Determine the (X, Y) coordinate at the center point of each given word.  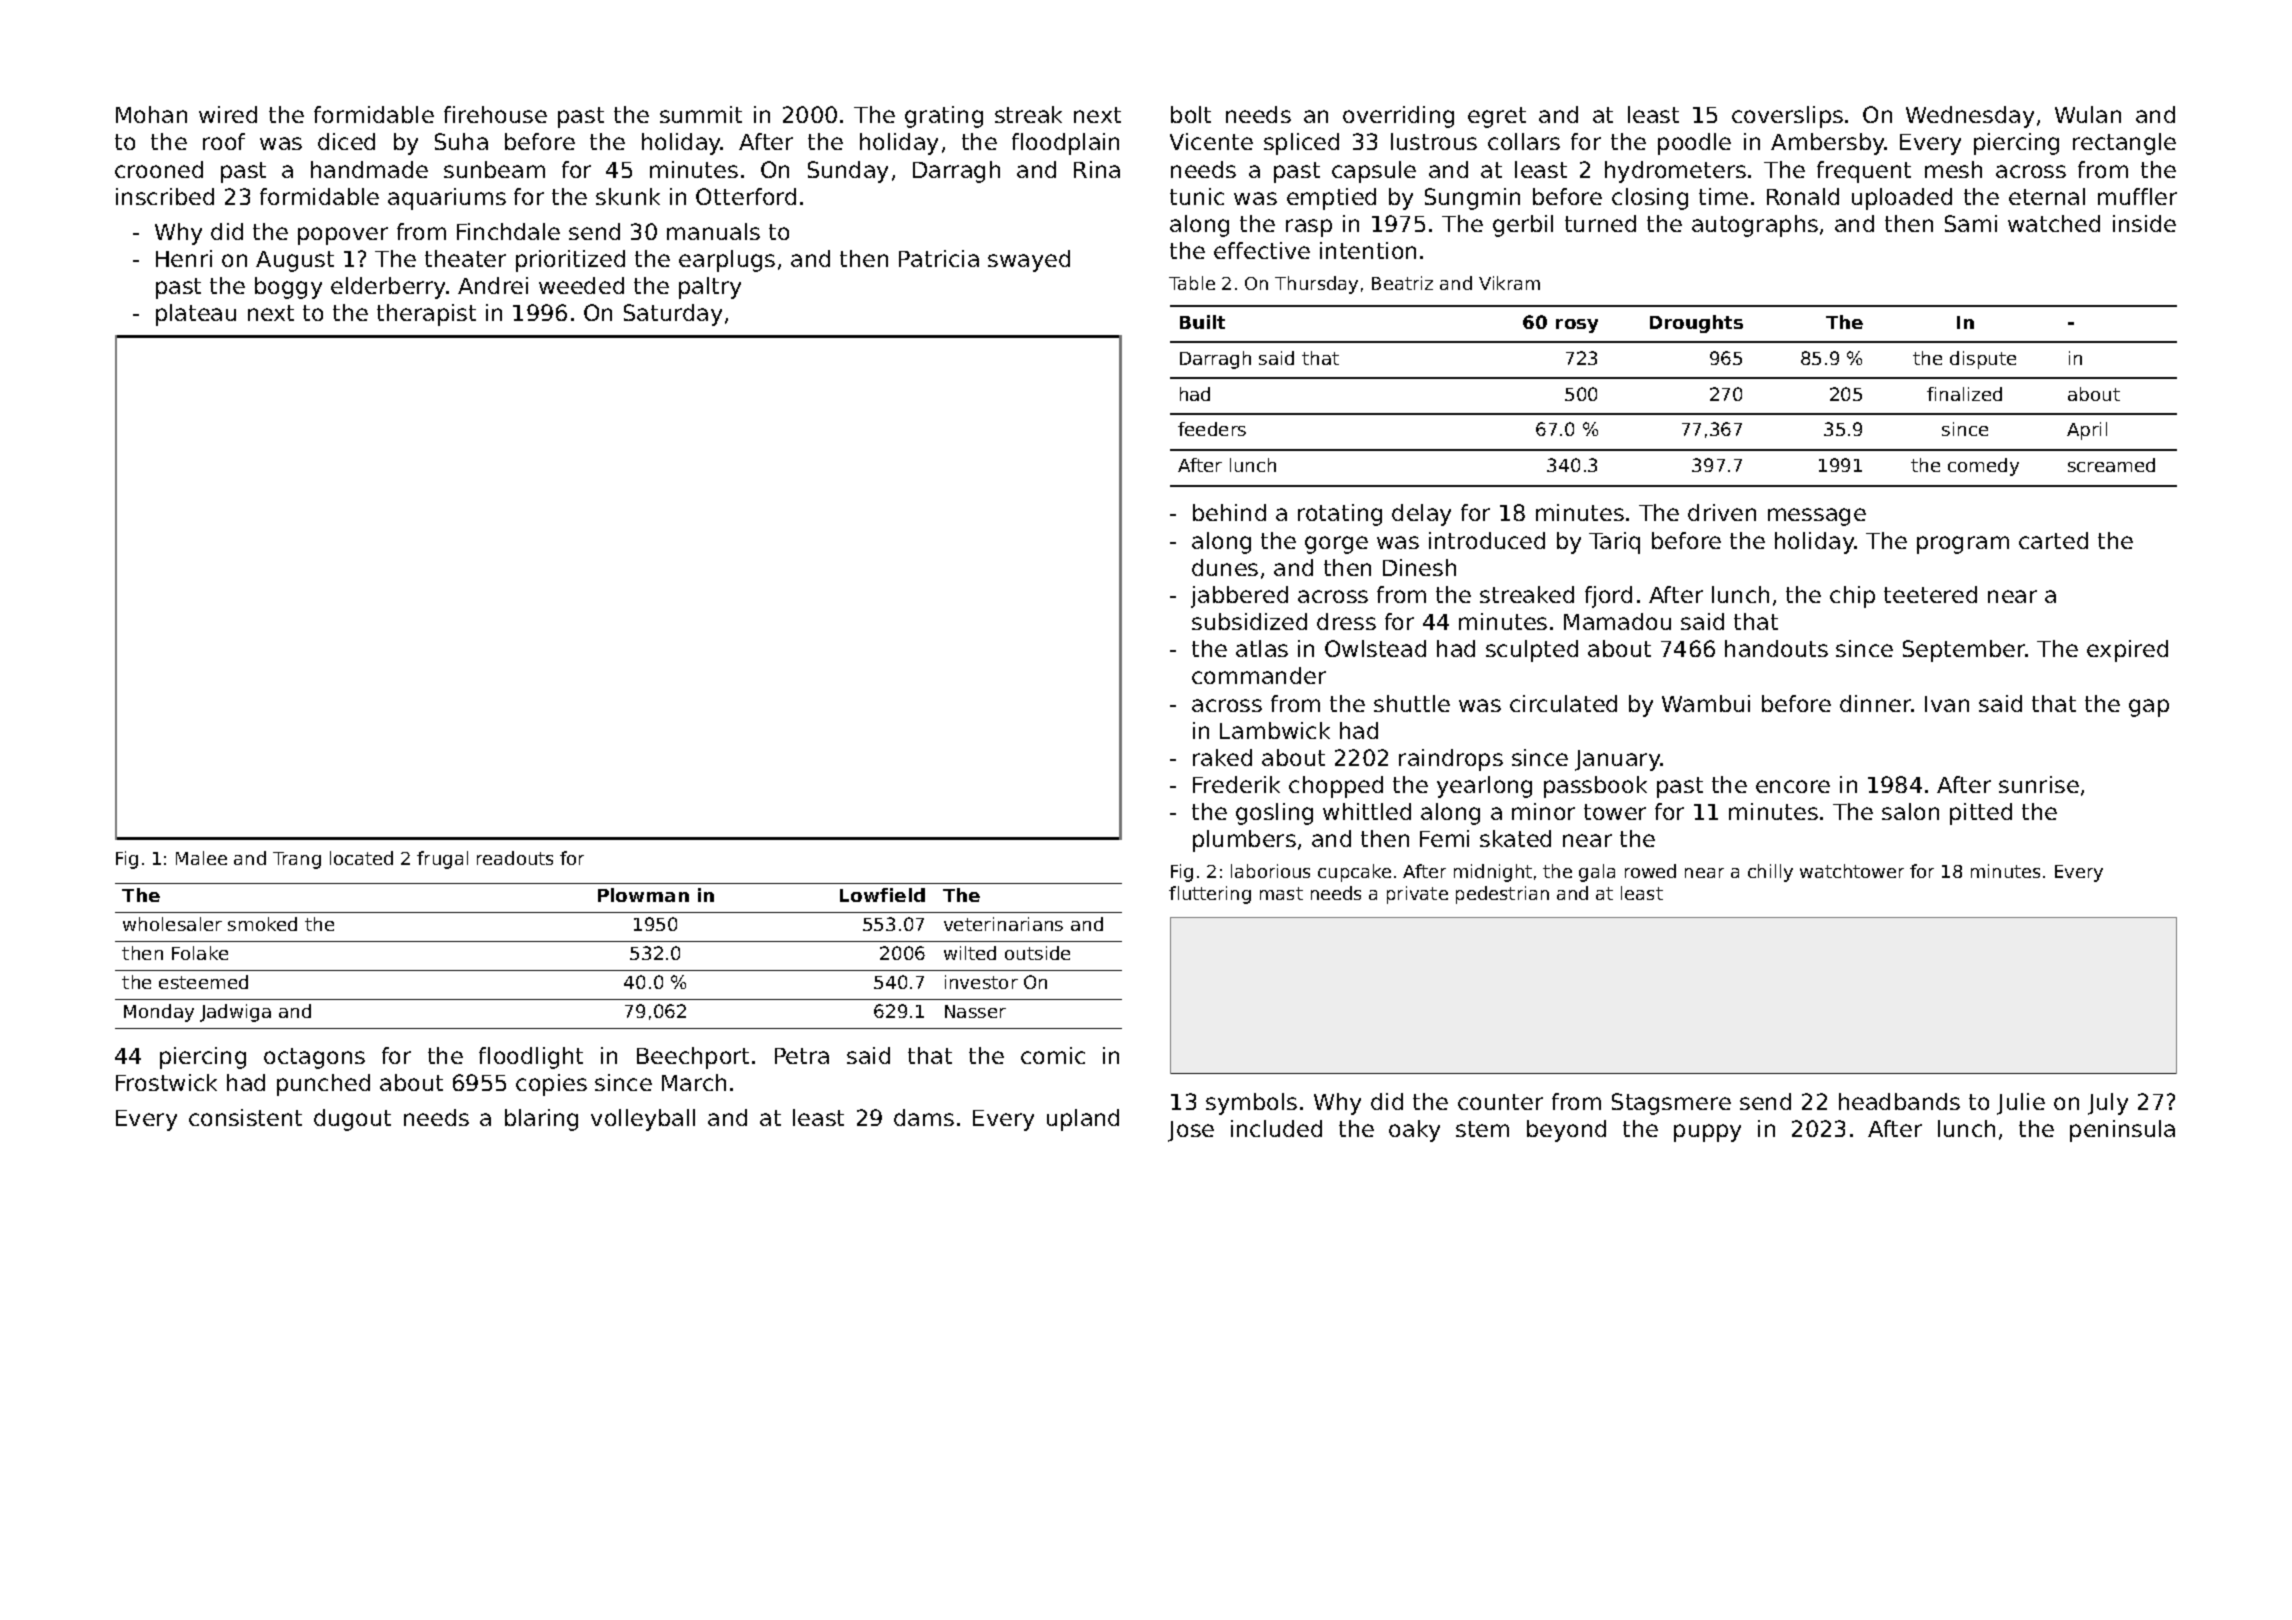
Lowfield (882, 895)
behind (1229, 512)
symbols (1251, 1104)
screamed (2111, 465)
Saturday (673, 315)
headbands (1899, 1101)
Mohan (151, 114)
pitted (1981, 814)
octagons (314, 1058)
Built (1202, 322)
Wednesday (1970, 117)
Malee (201, 858)
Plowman (643, 895)
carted (2053, 540)
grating (944, 117)
